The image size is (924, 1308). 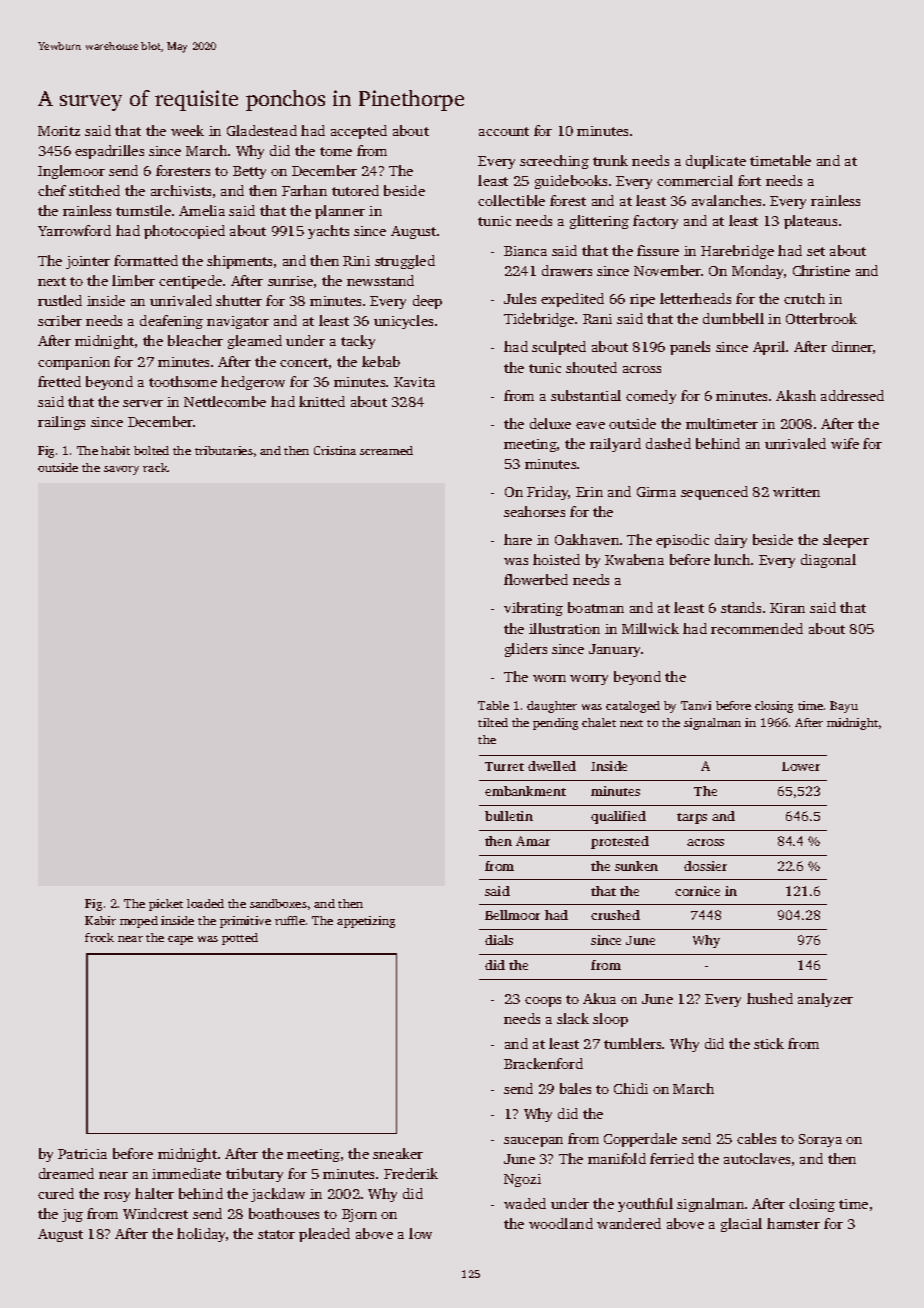 I want to click on picket, so click(x=166, y=905).
